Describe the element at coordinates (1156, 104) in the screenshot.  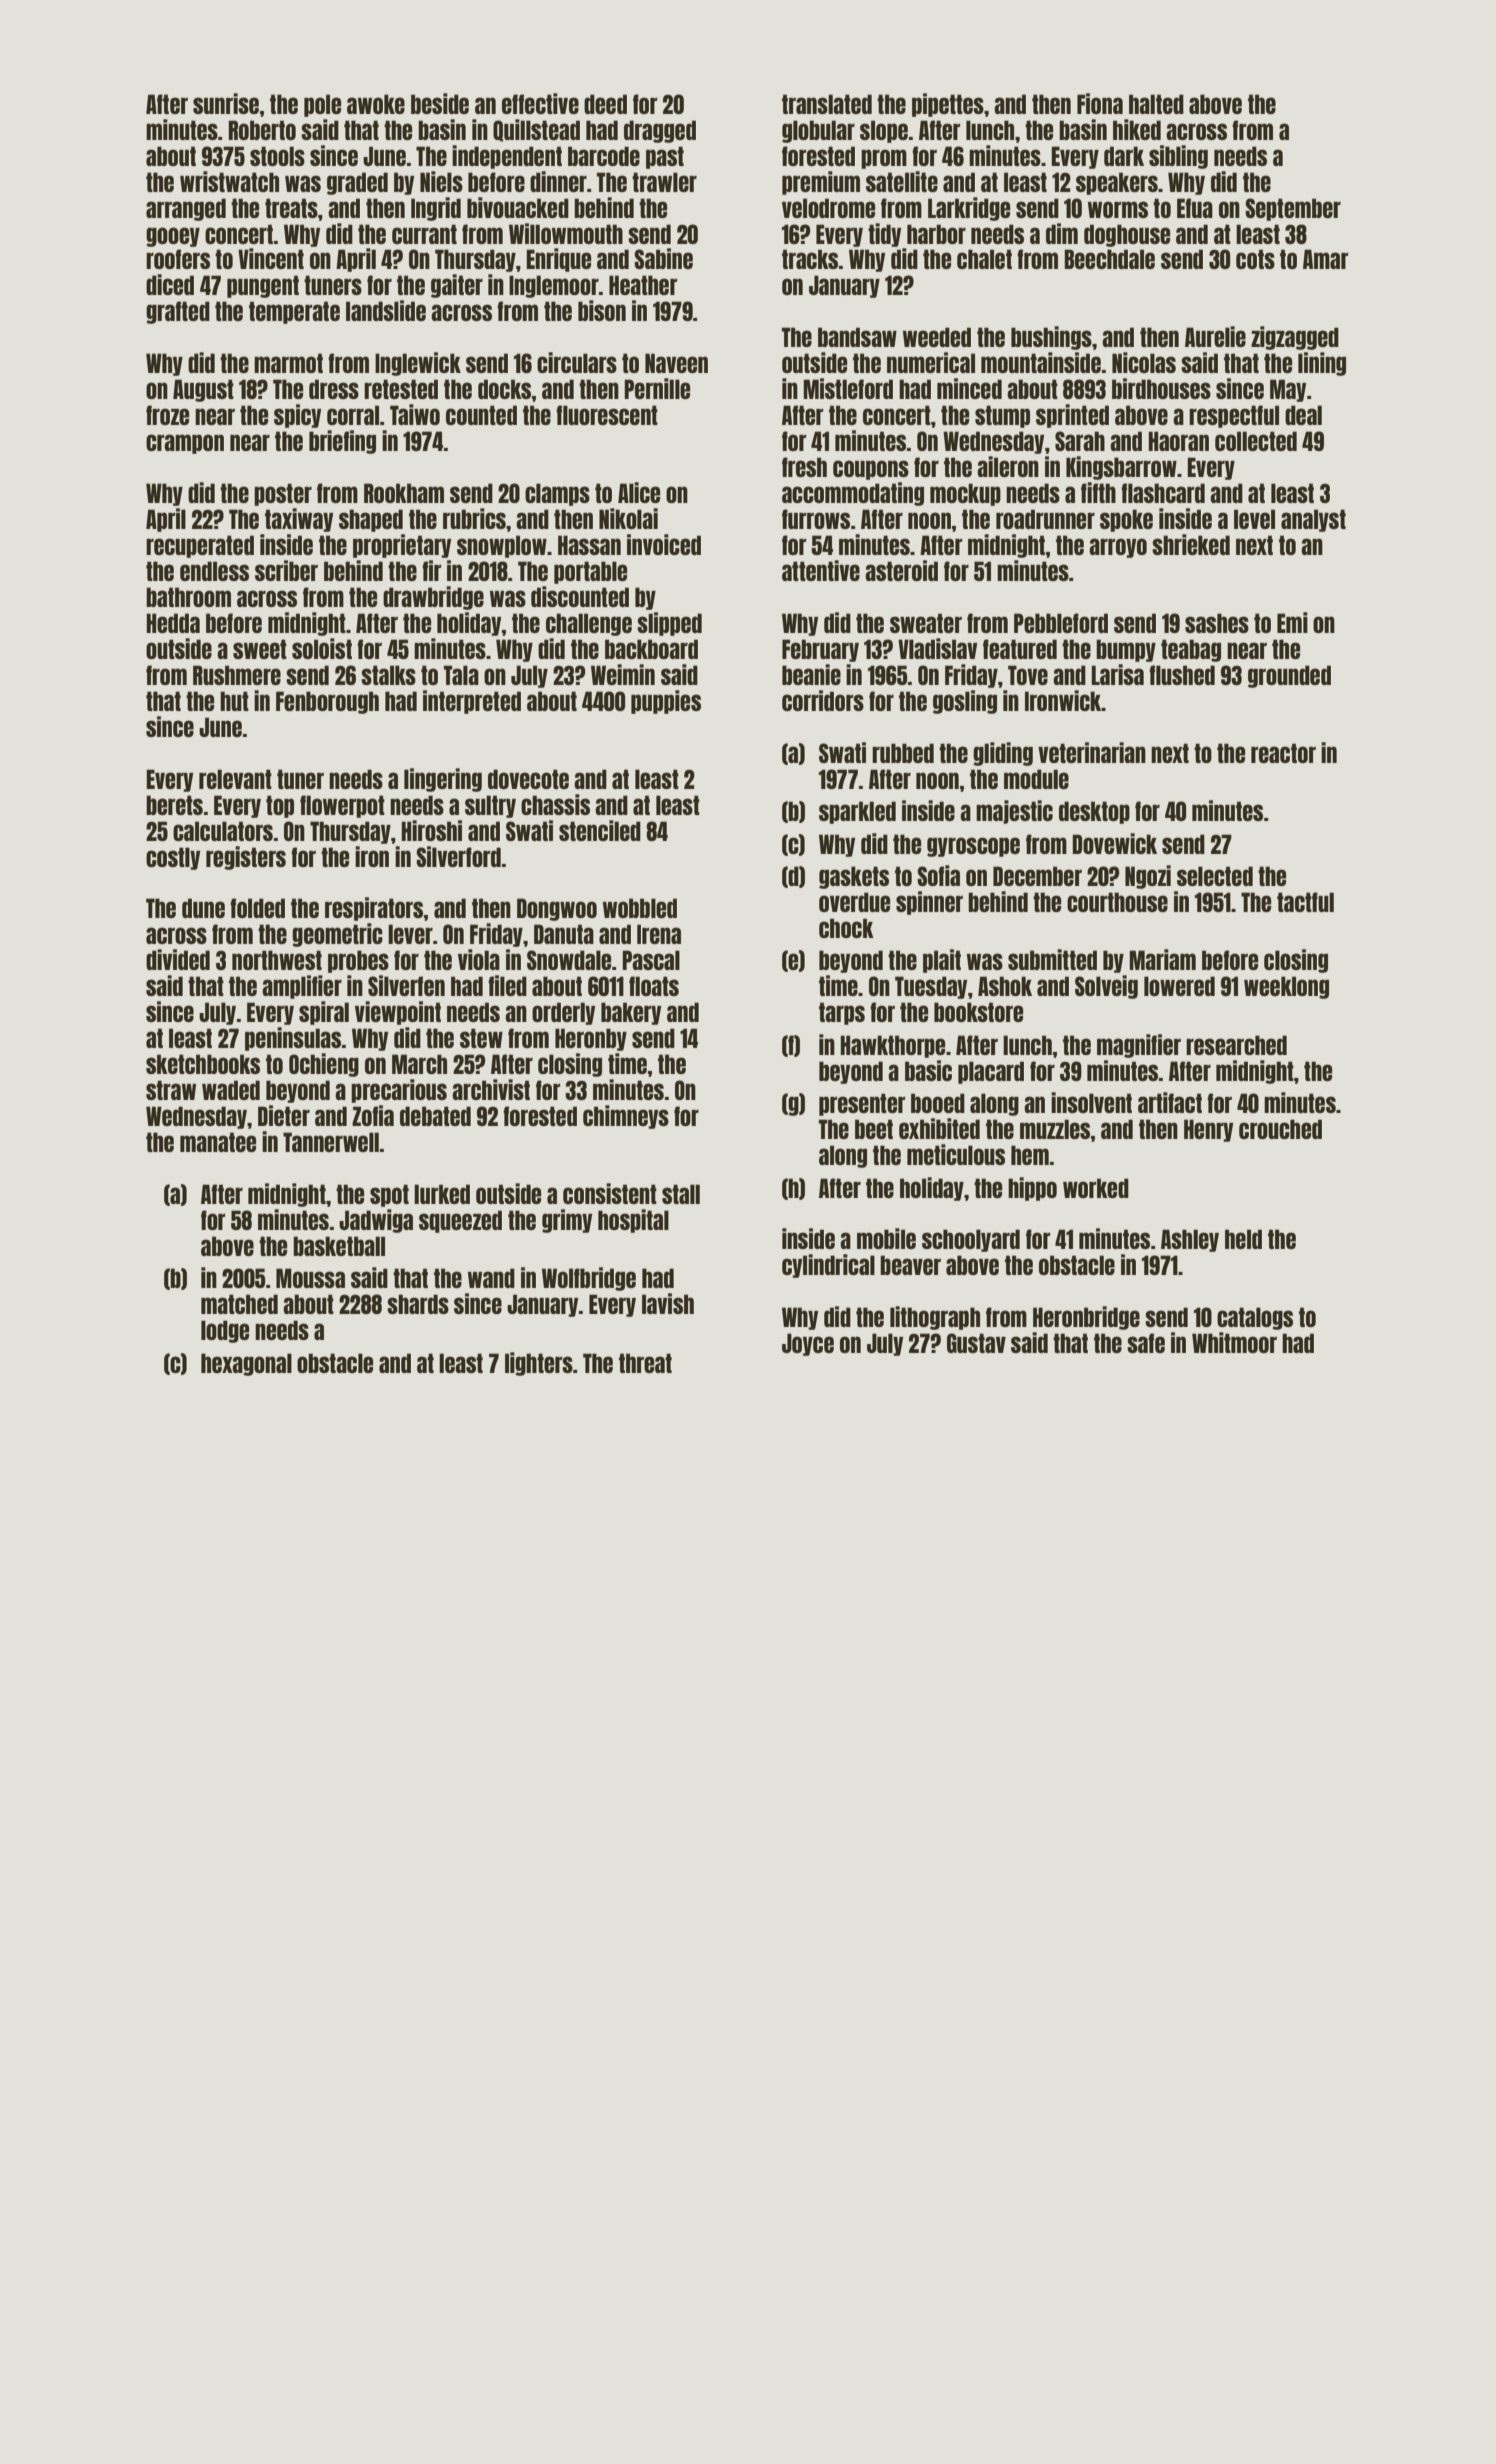
I see `halted` at that location.
